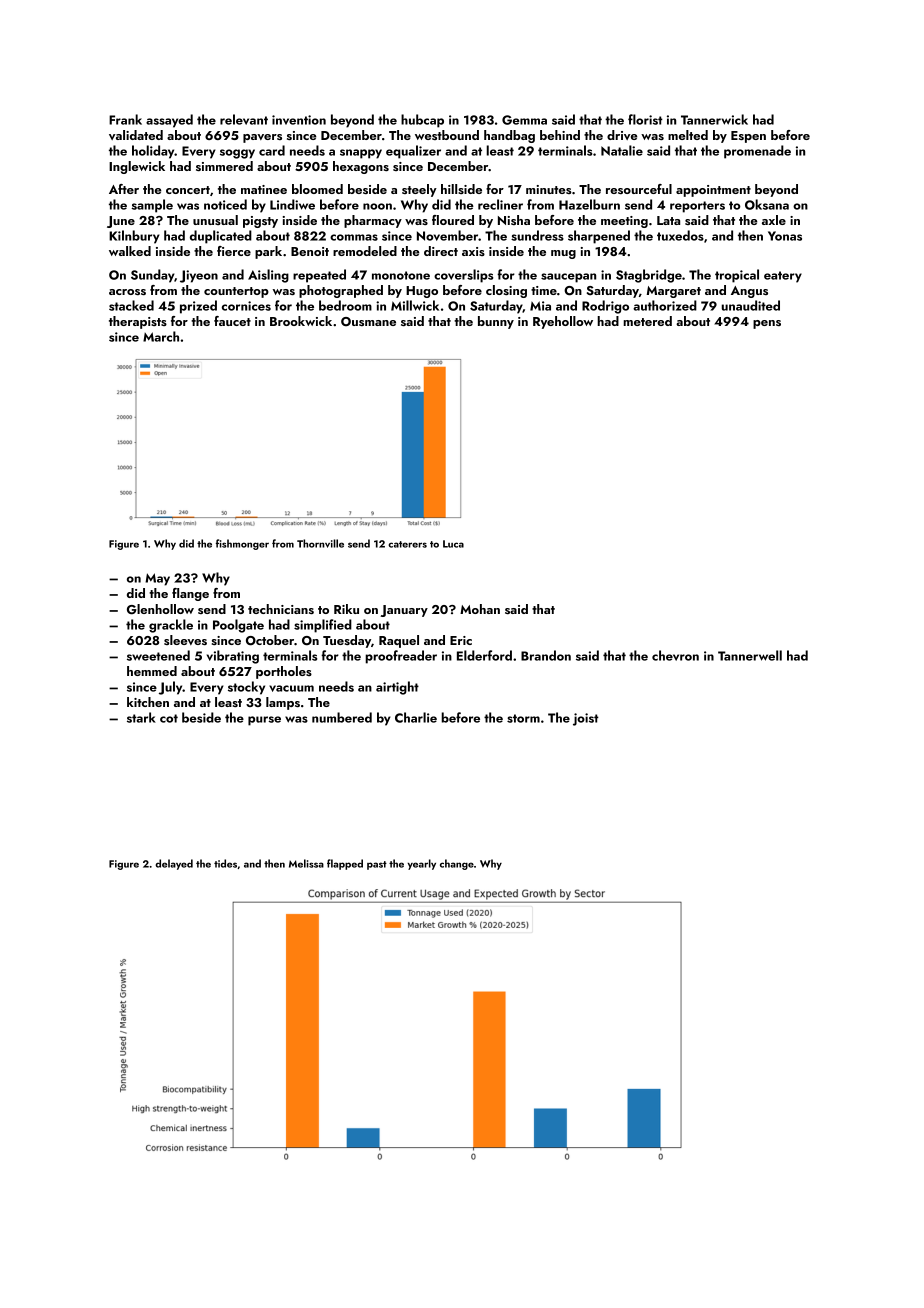 Image resolution: width=924 pixels, height=1308 pixels. What do you see at coordinates (169, 718) in the screenshot?
I see `cot` at bounding box center [169, 718].
